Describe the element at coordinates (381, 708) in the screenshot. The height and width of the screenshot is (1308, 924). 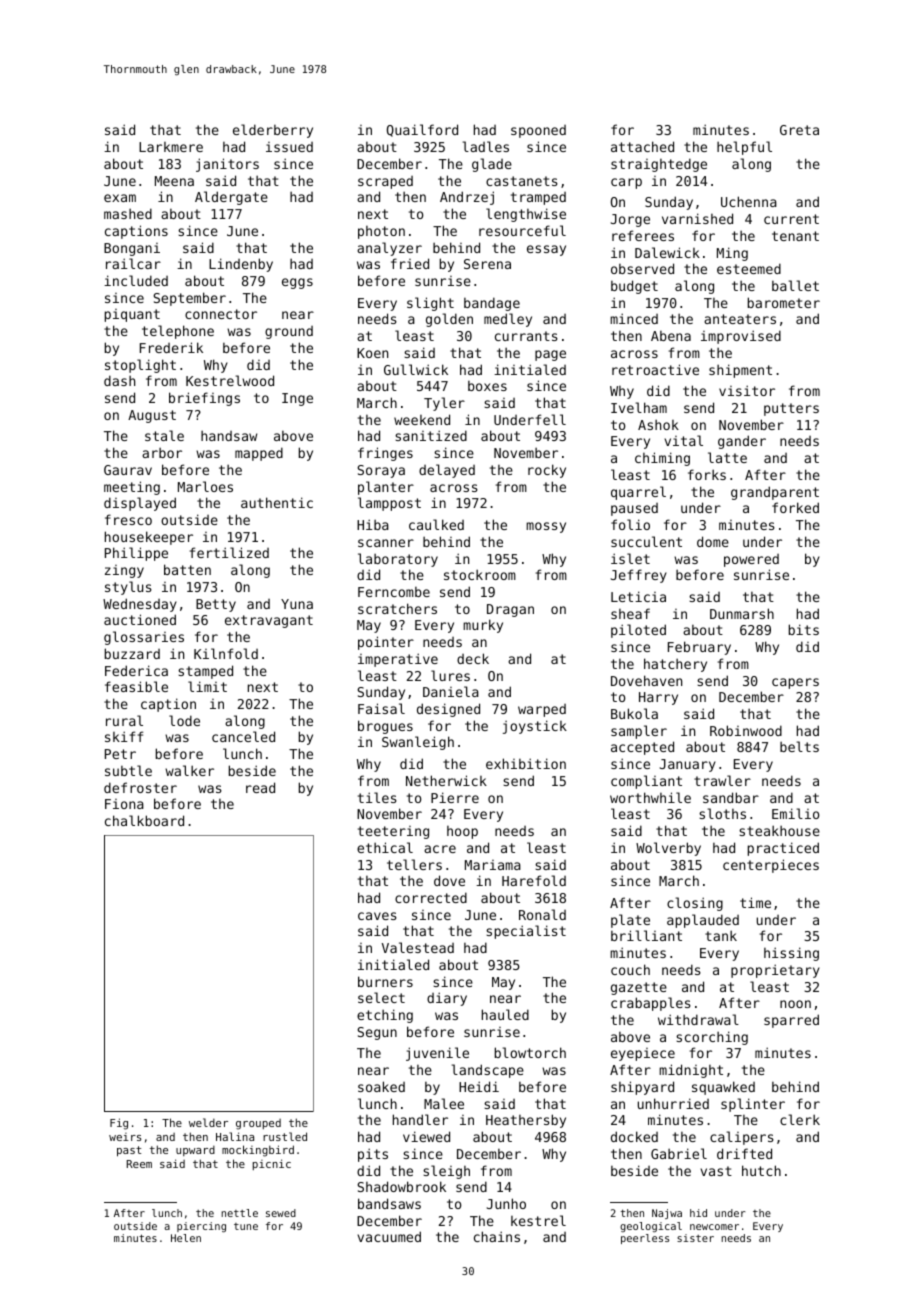
I see `Faisal` at that location.
